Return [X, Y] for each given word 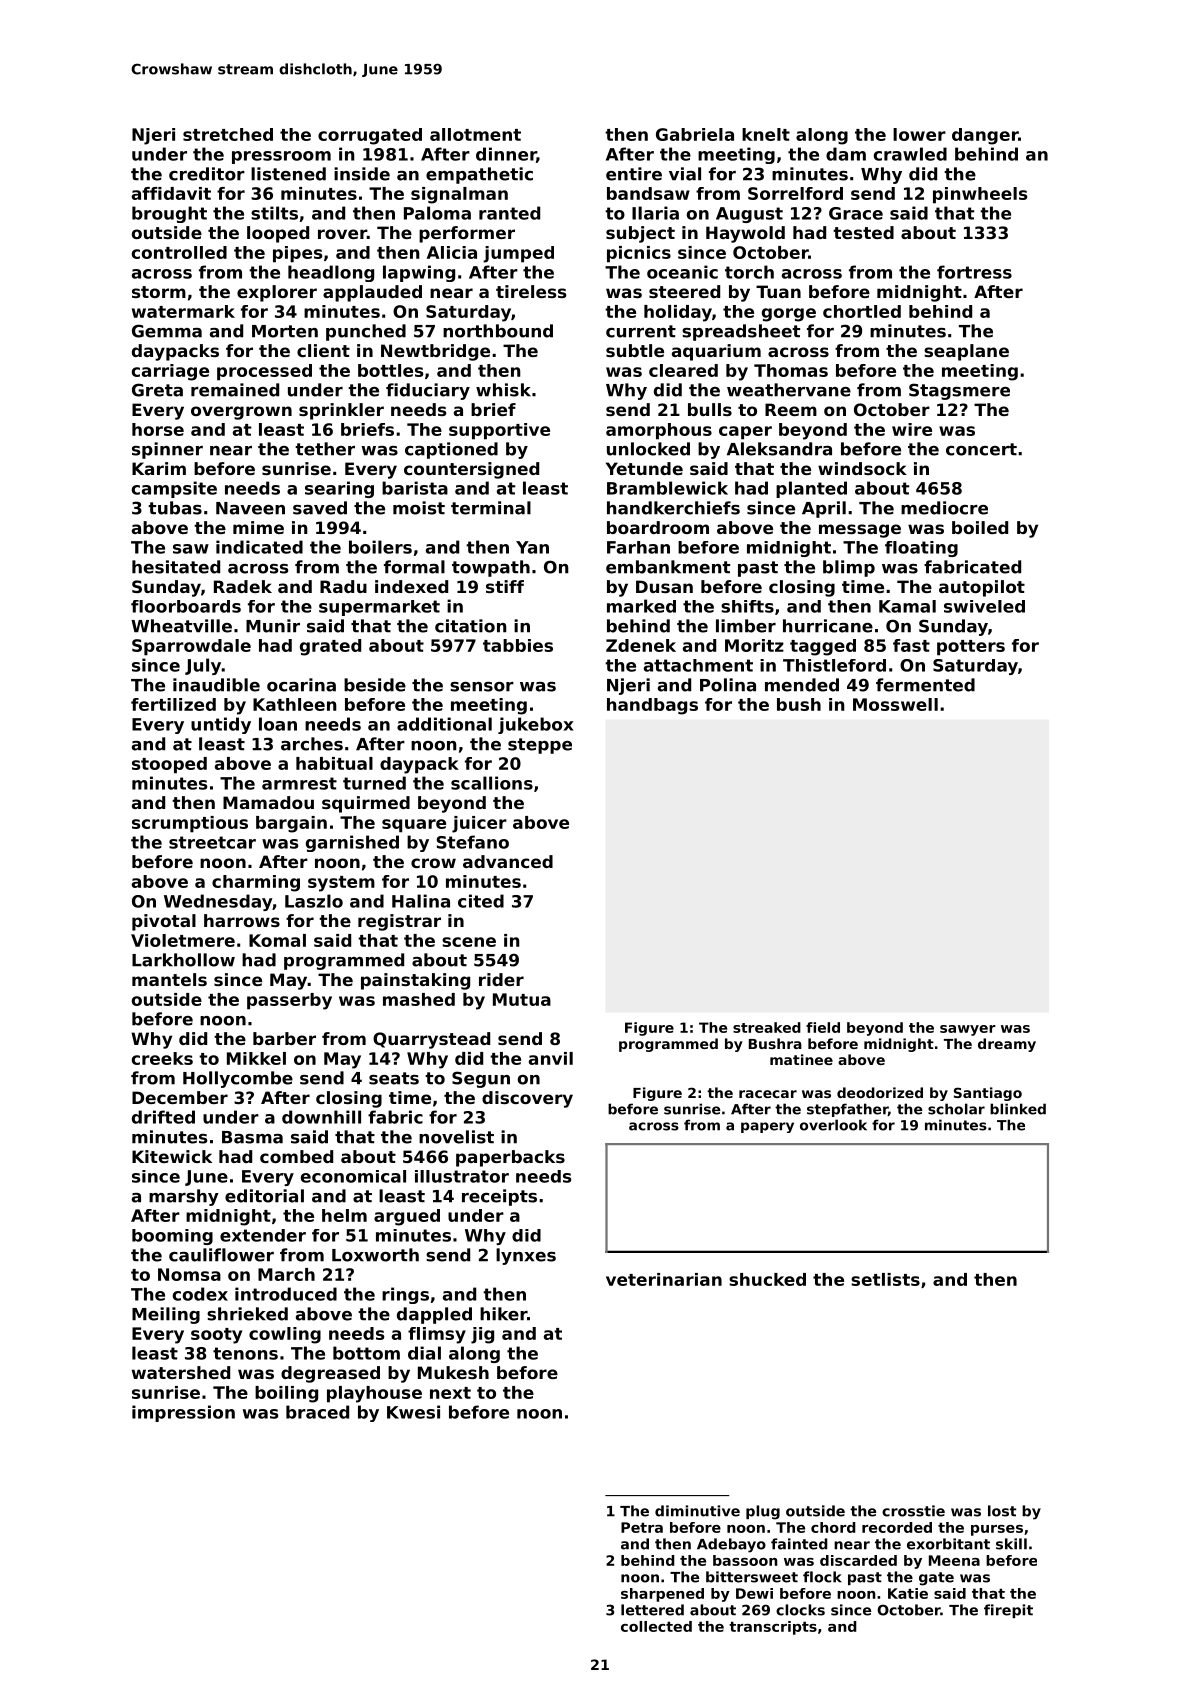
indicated [259, 547]
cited [481, 901]
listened [288, 174]
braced [317, 1412]
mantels [169, 979]
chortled [862, 311]
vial [685, 174]
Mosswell [895, 704]
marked [641, 606]
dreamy [1007, 1045]
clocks [800, 1610]
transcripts [773, 1628]
